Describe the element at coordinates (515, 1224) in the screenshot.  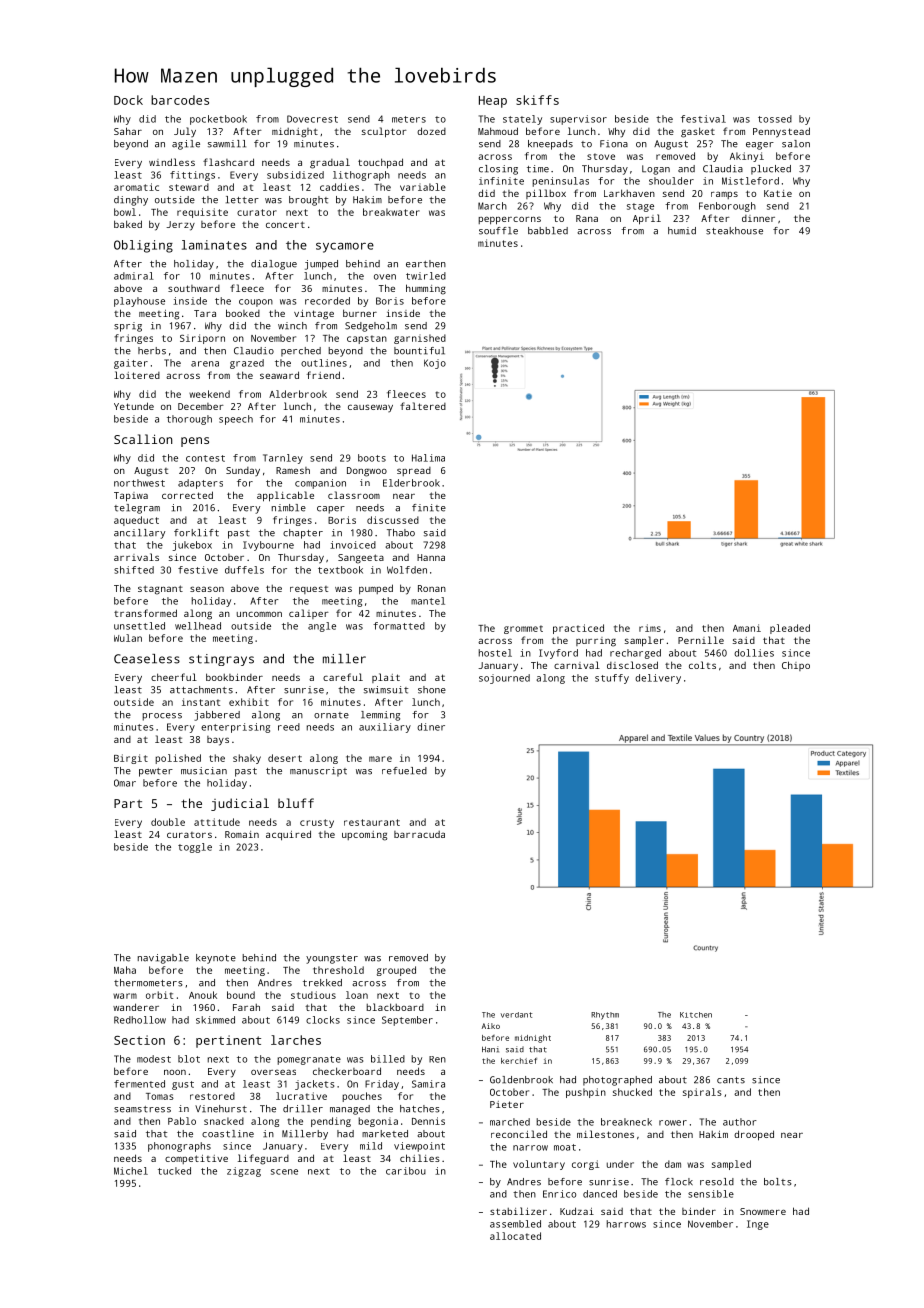
I see `assembled` at that location.
